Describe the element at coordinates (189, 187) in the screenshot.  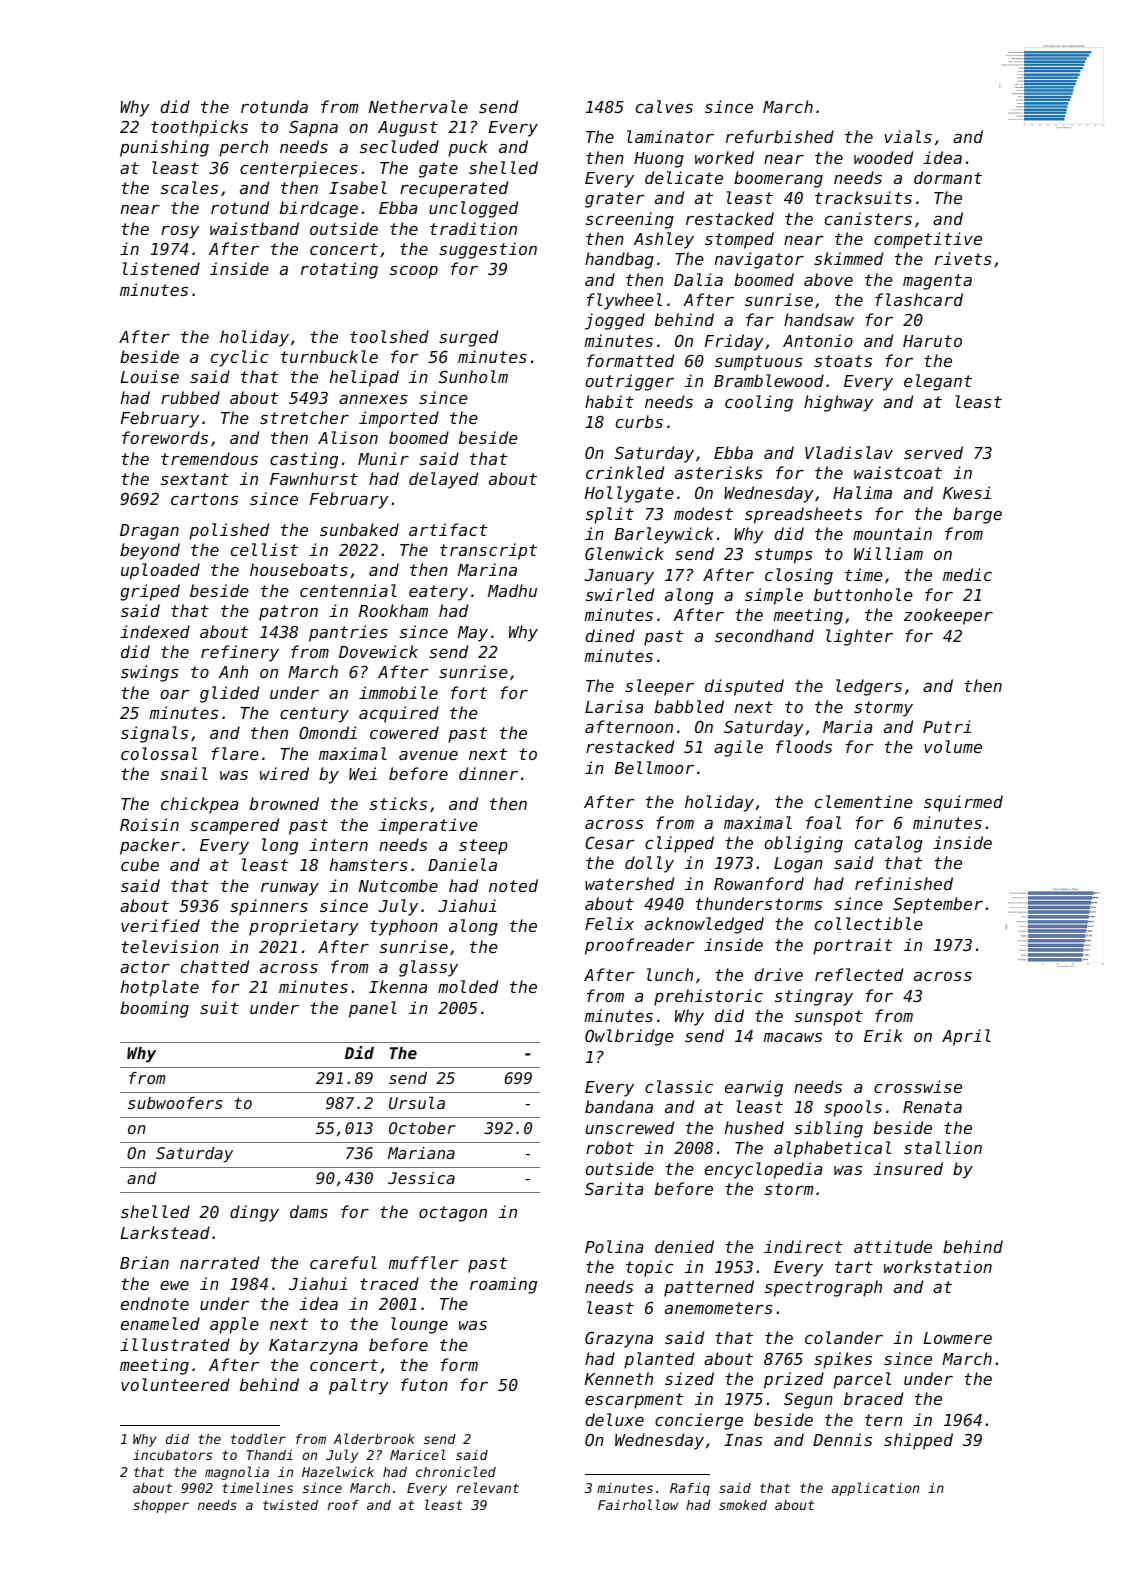
I see `scales` at that location.
